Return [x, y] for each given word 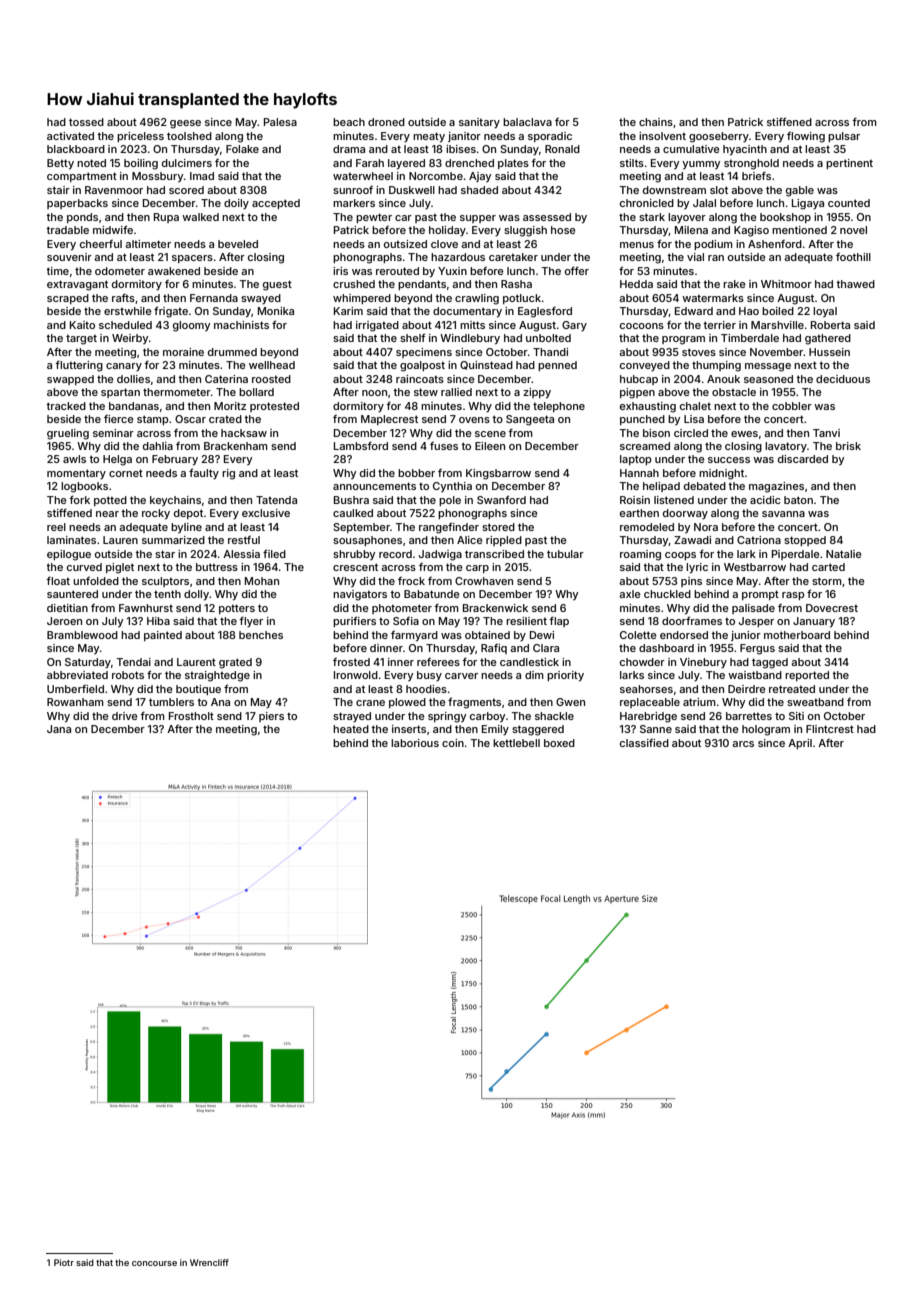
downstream [674, 190]
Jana [59, 729]
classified [644, 743]
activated [70, 136]
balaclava [527, 122]
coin [453, 743]
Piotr [64, 1262]
